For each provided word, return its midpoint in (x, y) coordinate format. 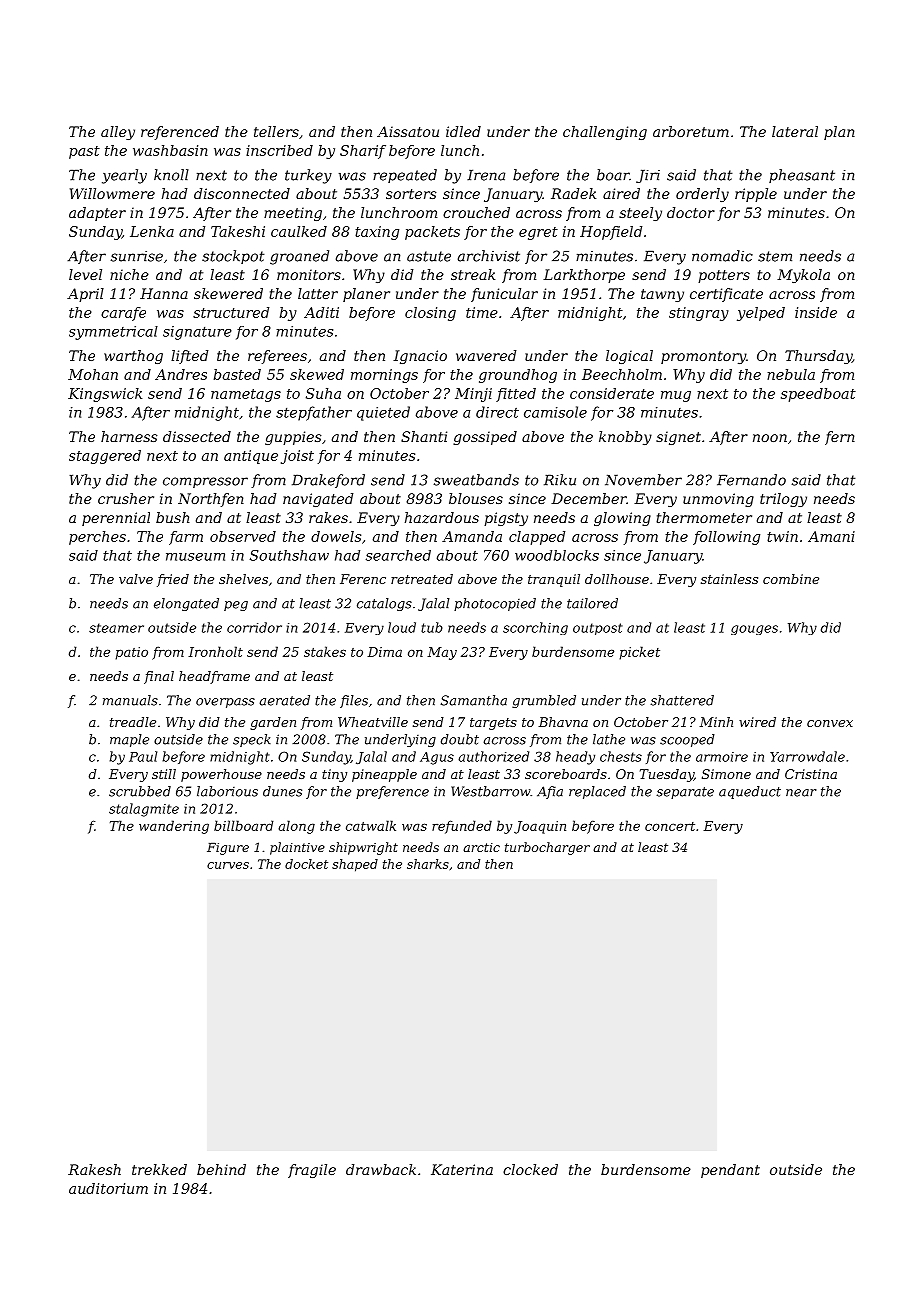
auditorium (108, 1188)
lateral (795, 131)
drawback (381, 1169)
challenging (605, 133)
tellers (276, 131)
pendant (730, 1171)
